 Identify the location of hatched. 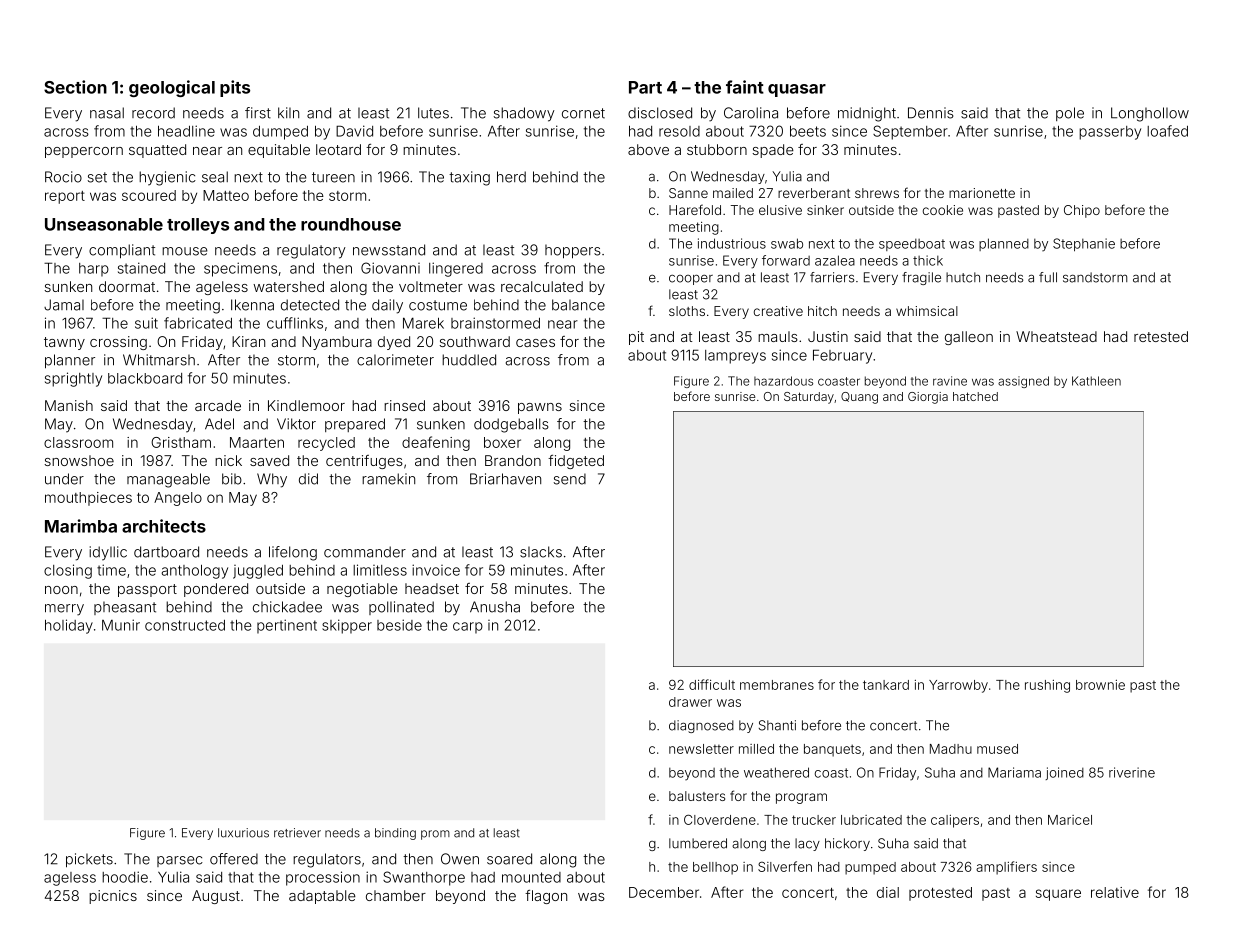
(975, 396).
